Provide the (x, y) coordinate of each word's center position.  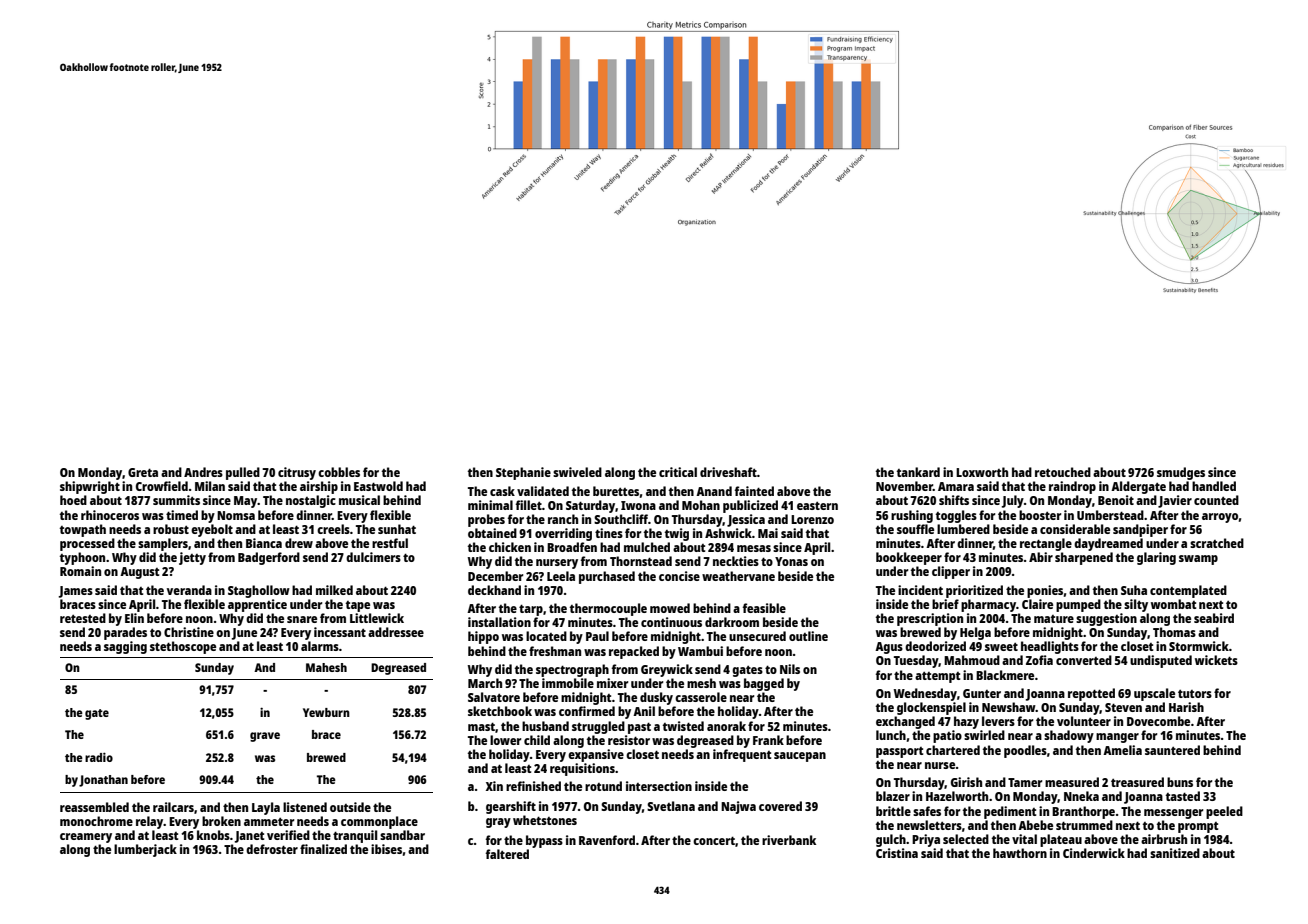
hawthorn (1020, 853)
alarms (320, 646)
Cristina (897, 853)
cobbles (339, 472)
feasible (764, 608)
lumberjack (145, 850)
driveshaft (728, 472)
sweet (1001, 647)
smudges (1181, 473)
